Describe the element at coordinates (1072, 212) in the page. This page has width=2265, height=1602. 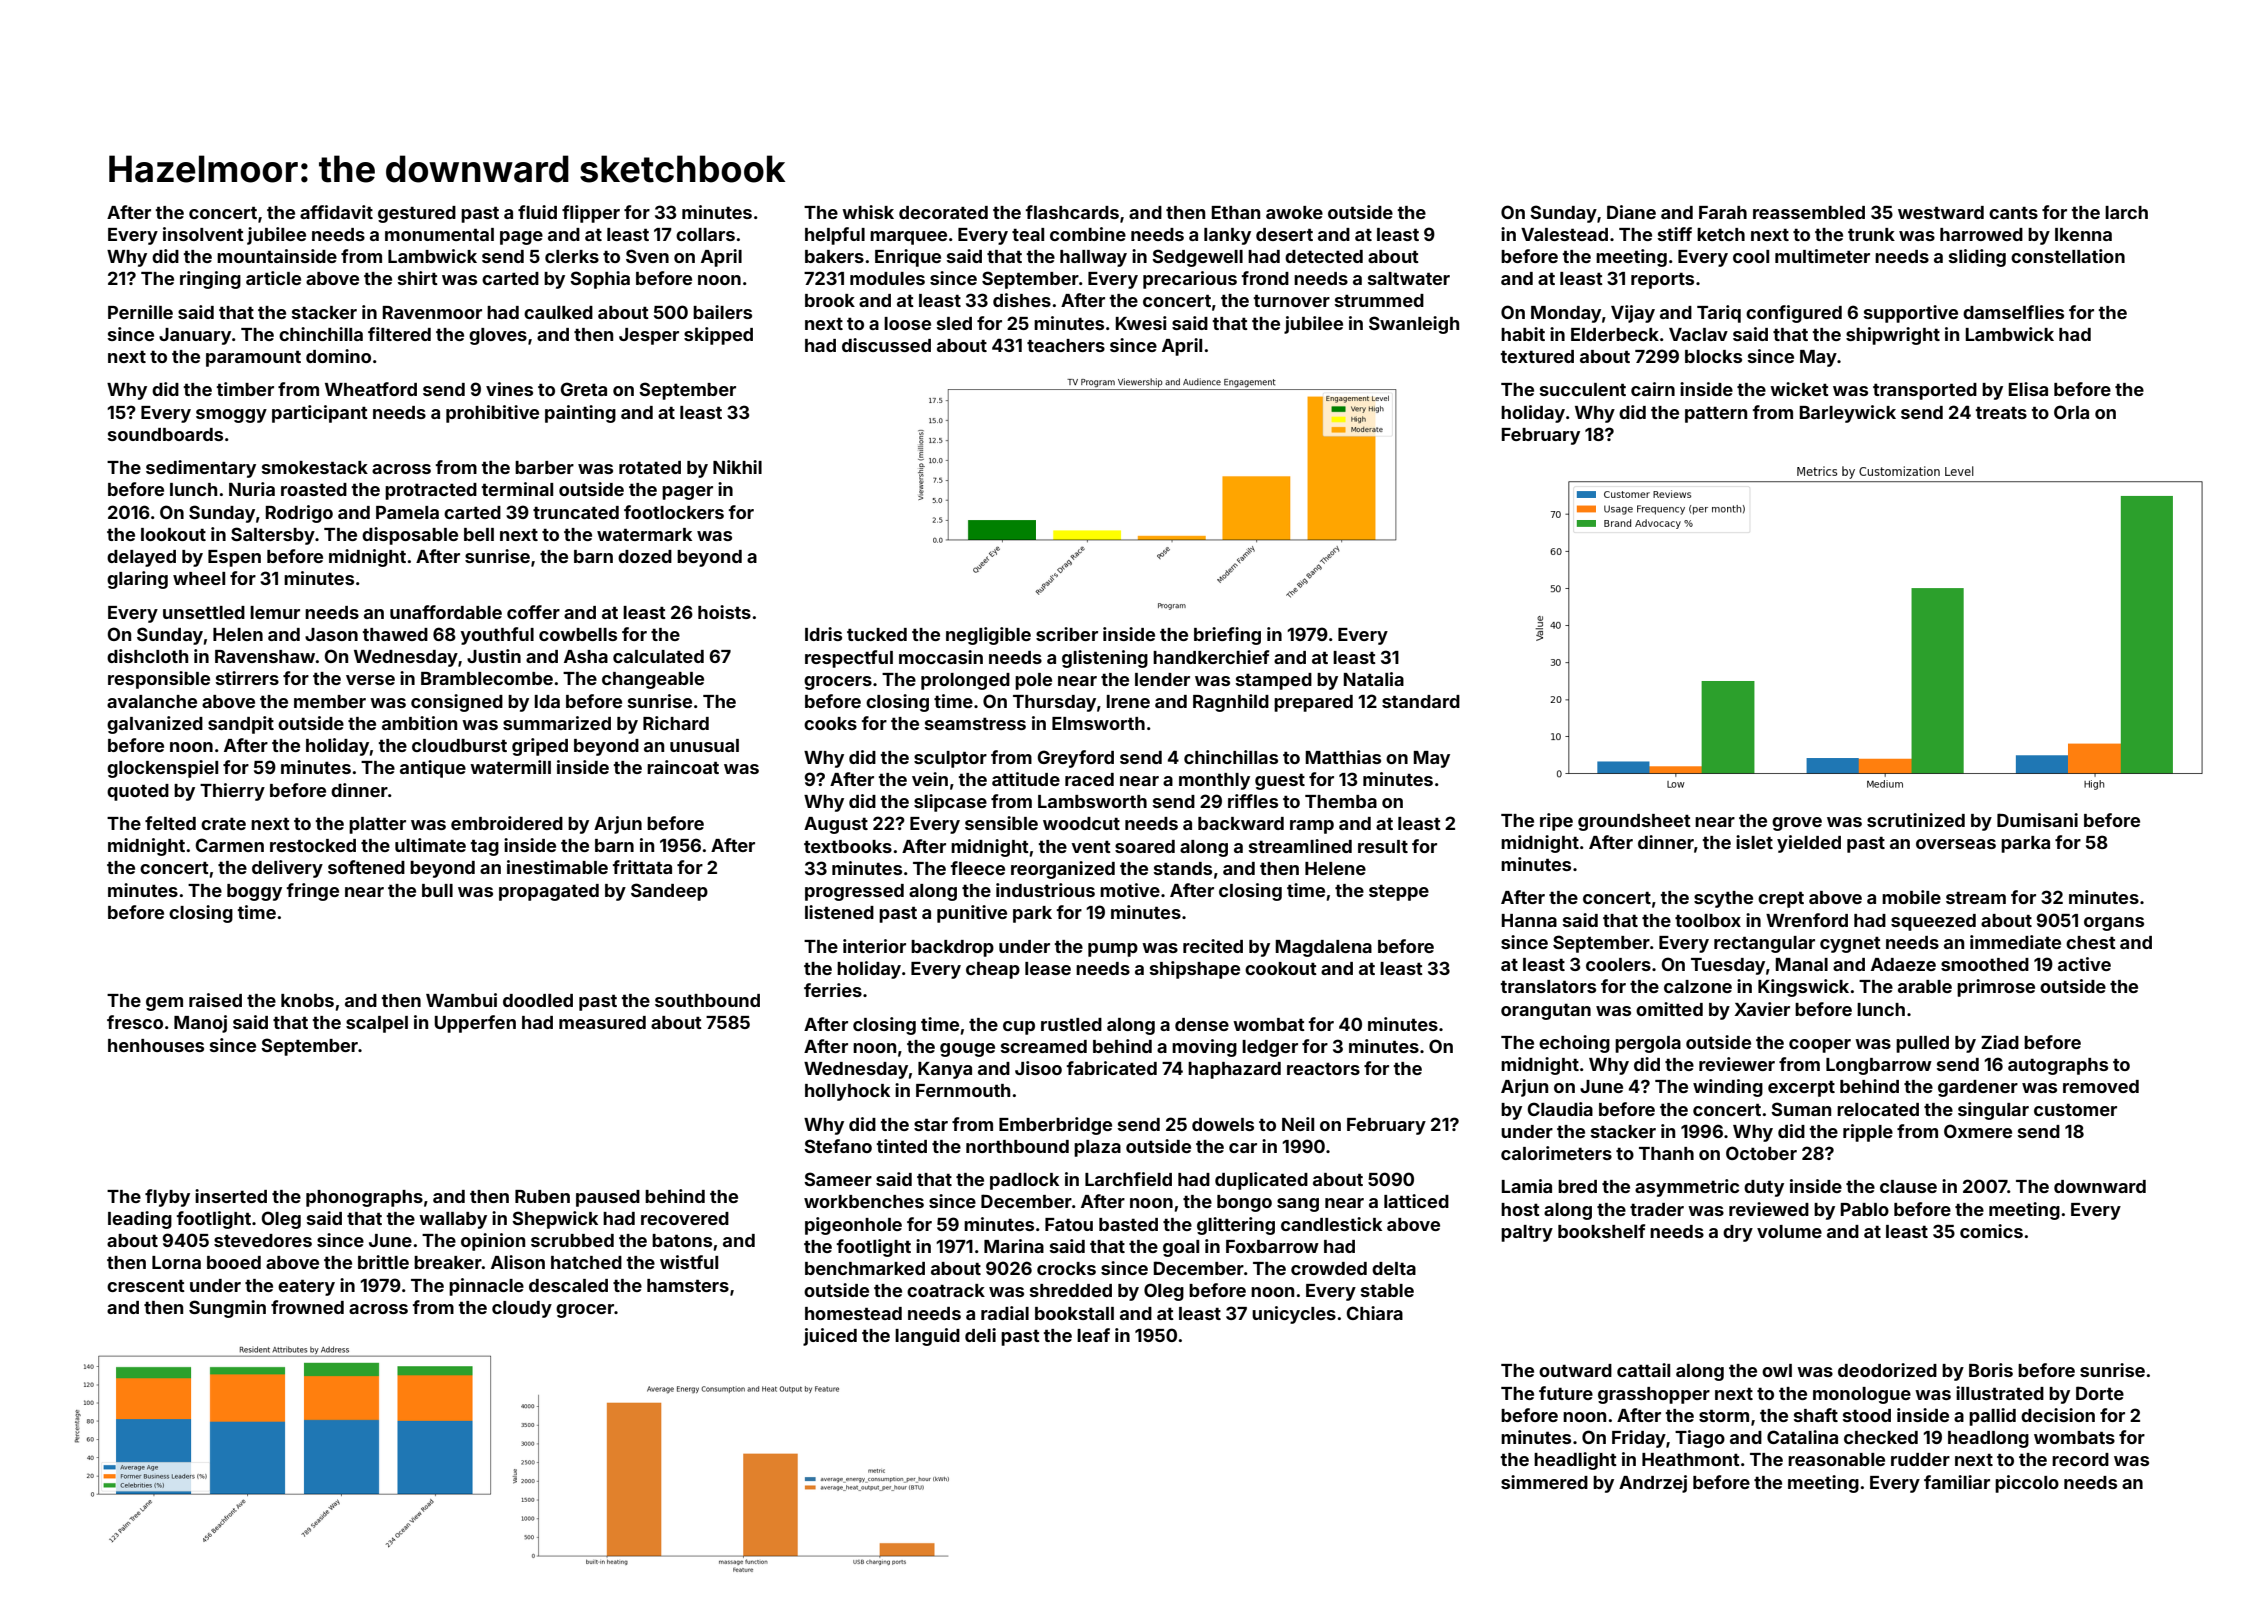
I see `flashcards` at that location.
